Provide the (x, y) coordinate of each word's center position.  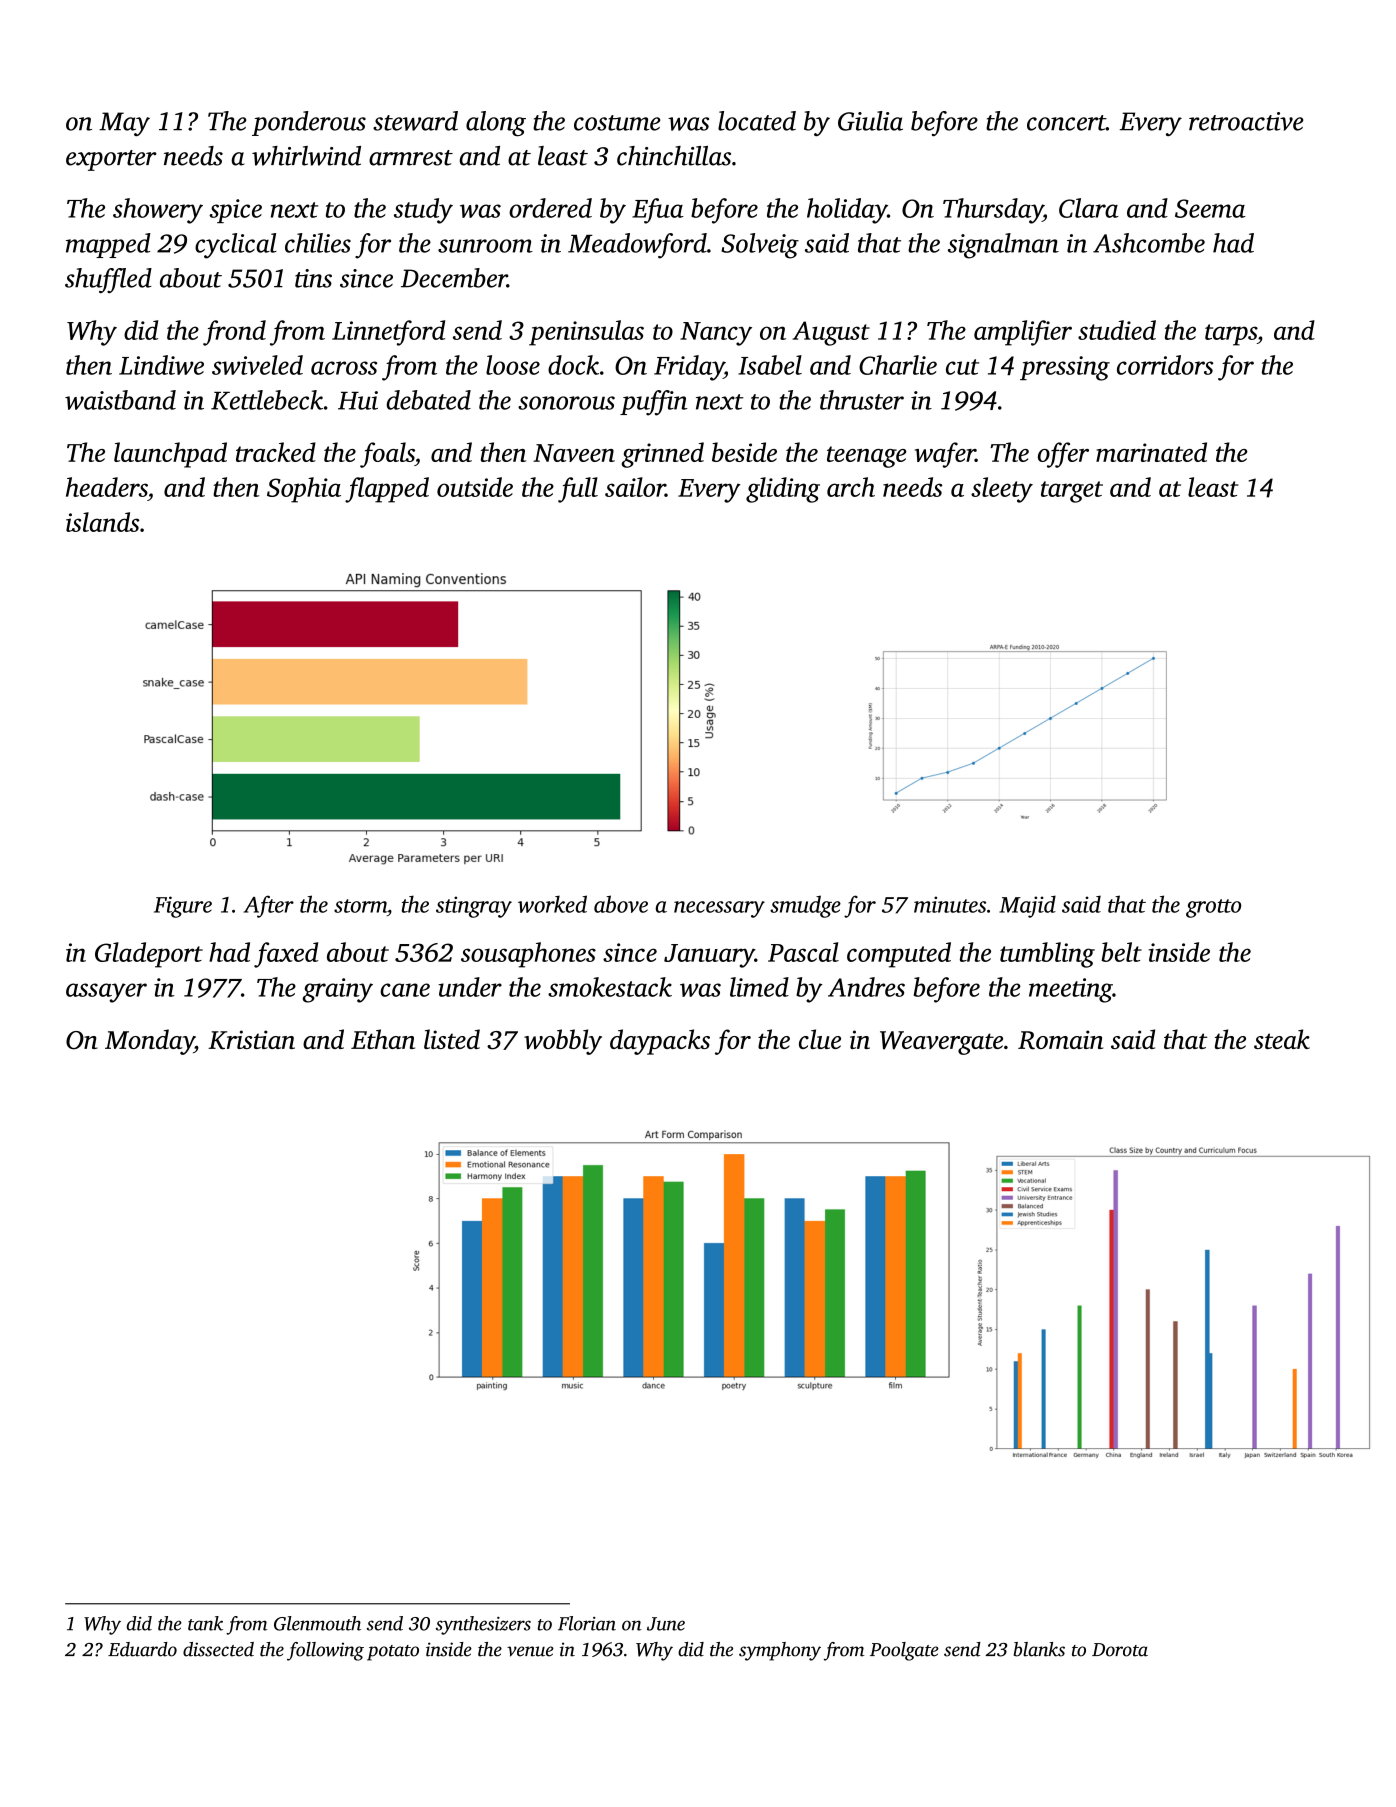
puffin (654, 403)
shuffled (108, 280)
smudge (805, 906)
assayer (106, 993)
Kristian (251, 1040)
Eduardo (142, 1649)
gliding (783, 490)
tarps (1231, 335)
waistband (120, 400)
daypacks (660, 1042)
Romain (1060, 1040)
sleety (1002, 490)
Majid (1027, 906)
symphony (780, 1651)
